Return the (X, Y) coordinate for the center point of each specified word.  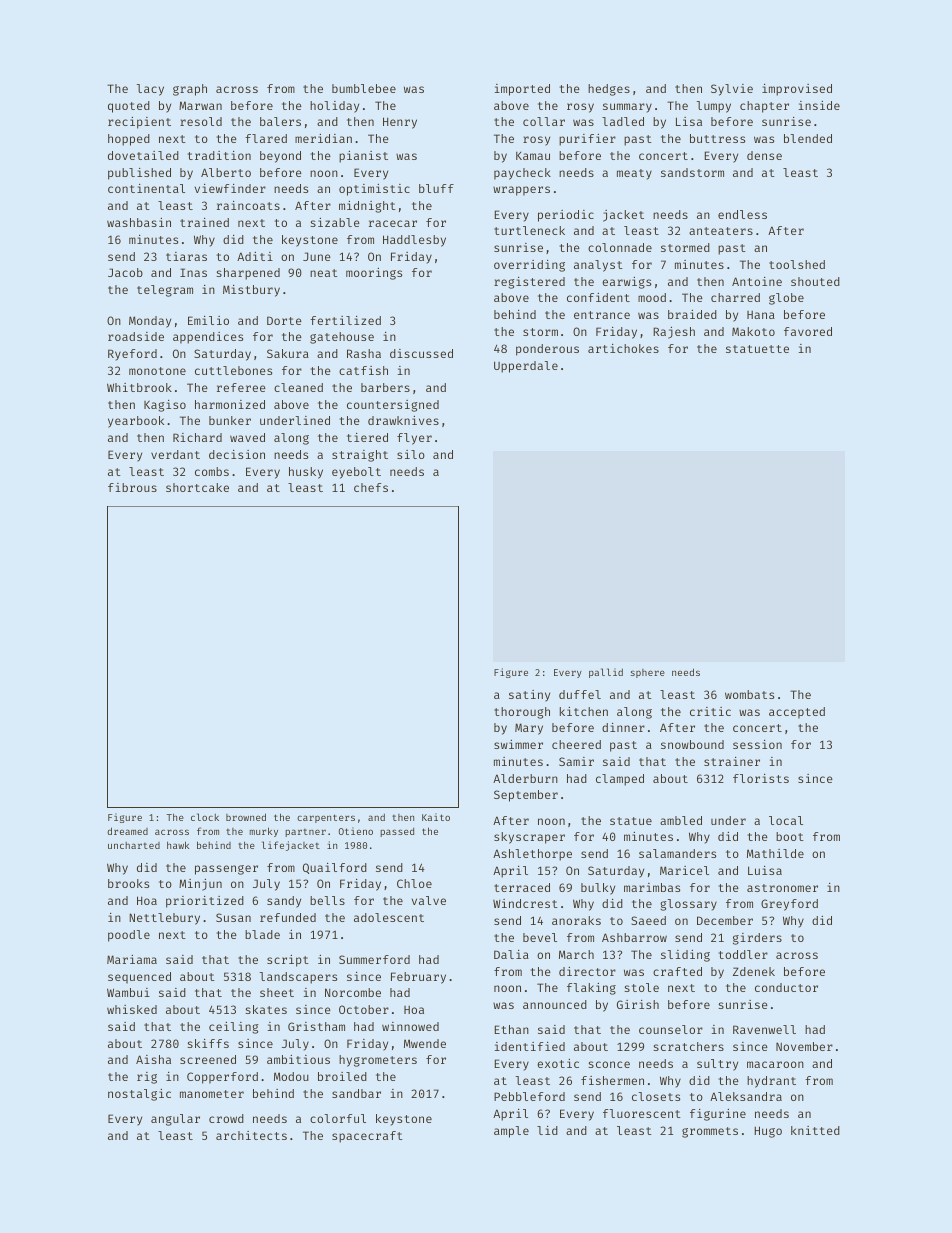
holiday (334, 107)
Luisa (765, 870)
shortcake (197, 487)
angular (175, 1120)
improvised (797, 90)
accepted (797, 713)
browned (246, 817)
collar (544, 121)
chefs (371, 487)
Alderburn (525, 778)
